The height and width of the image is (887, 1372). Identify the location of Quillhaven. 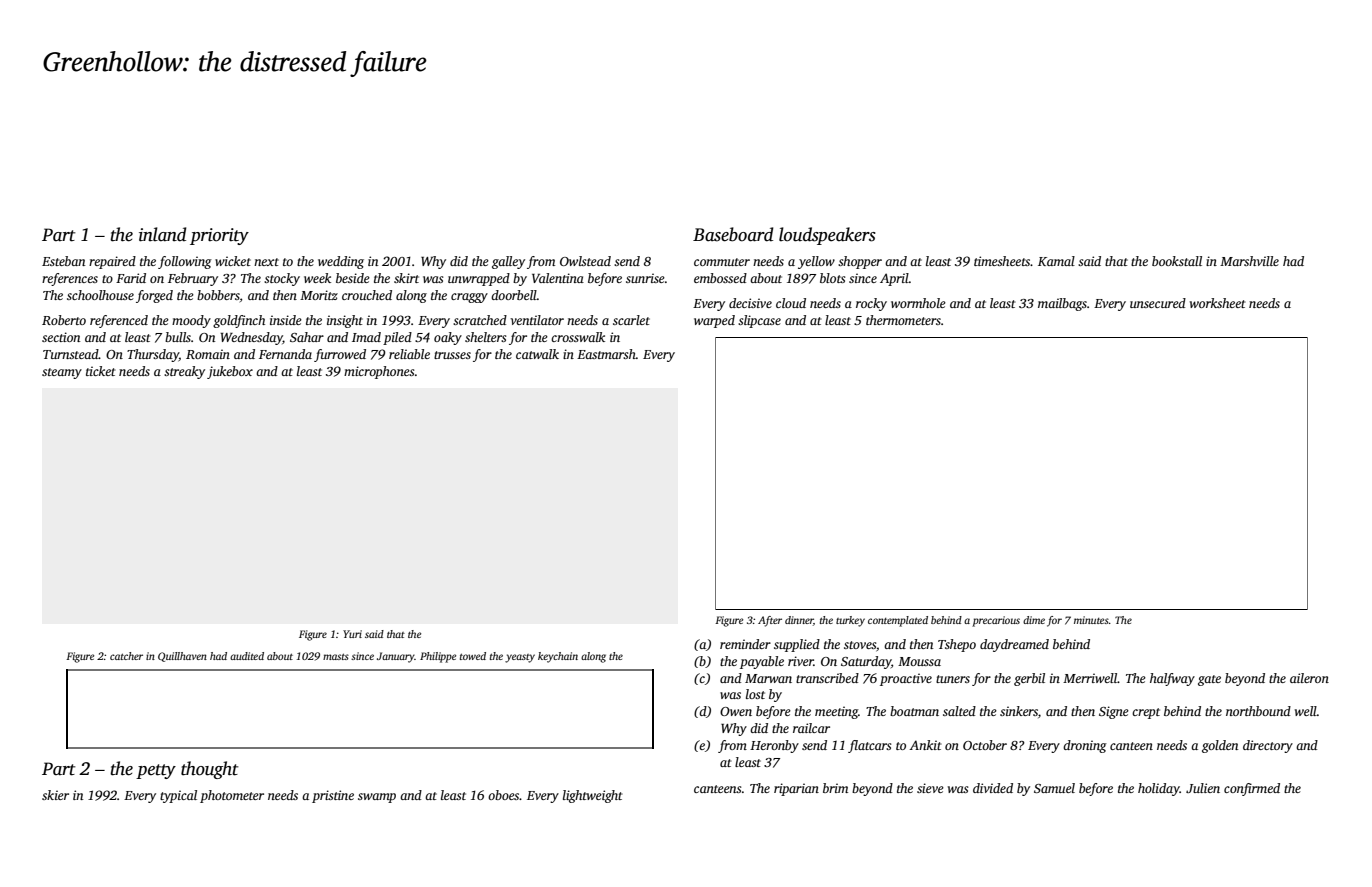
(182, 657).
